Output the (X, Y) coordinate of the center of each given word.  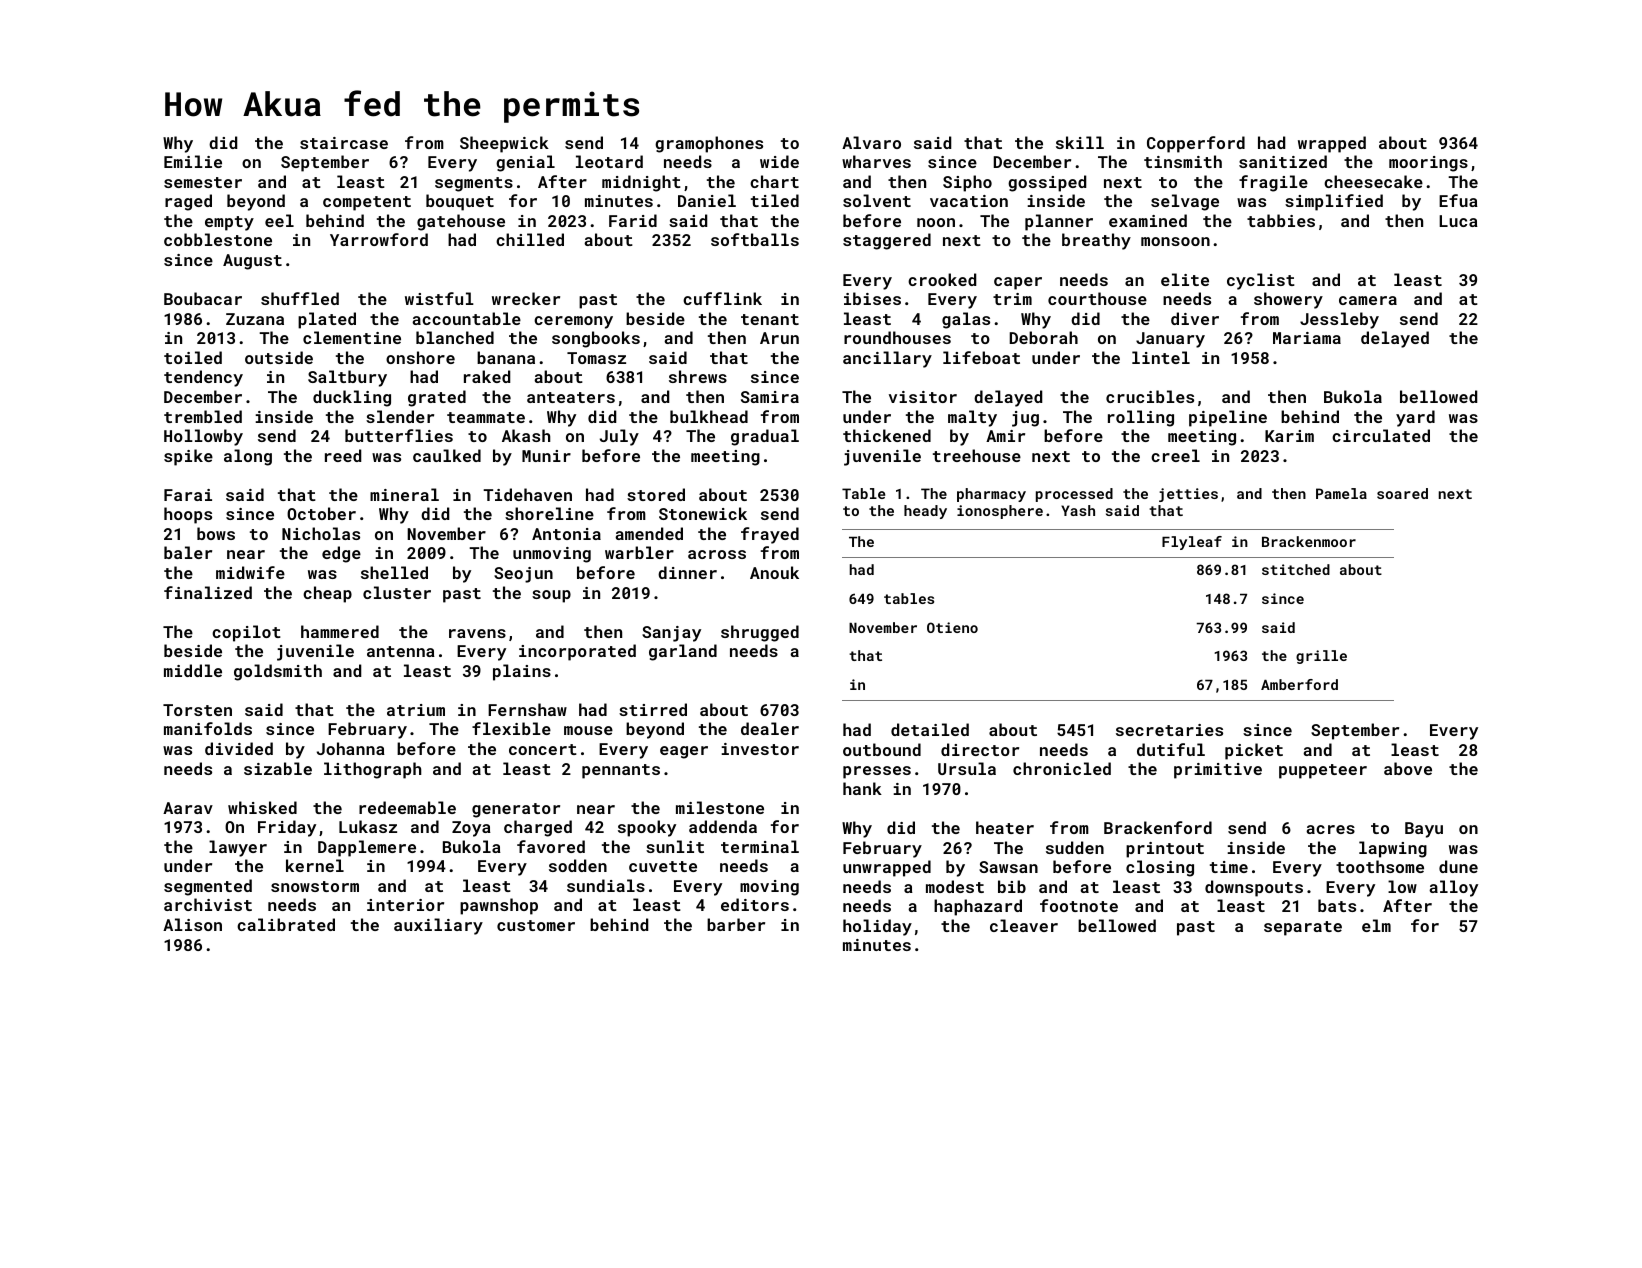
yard (1415, 418)
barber (736, 924)
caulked (447, 455)
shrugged (760, 633)
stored (656, 494)
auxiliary (438, 926)
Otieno (952, 627)
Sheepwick (504, 144)
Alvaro (871, 142)
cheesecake (1373, 181)
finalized (208, 592)
